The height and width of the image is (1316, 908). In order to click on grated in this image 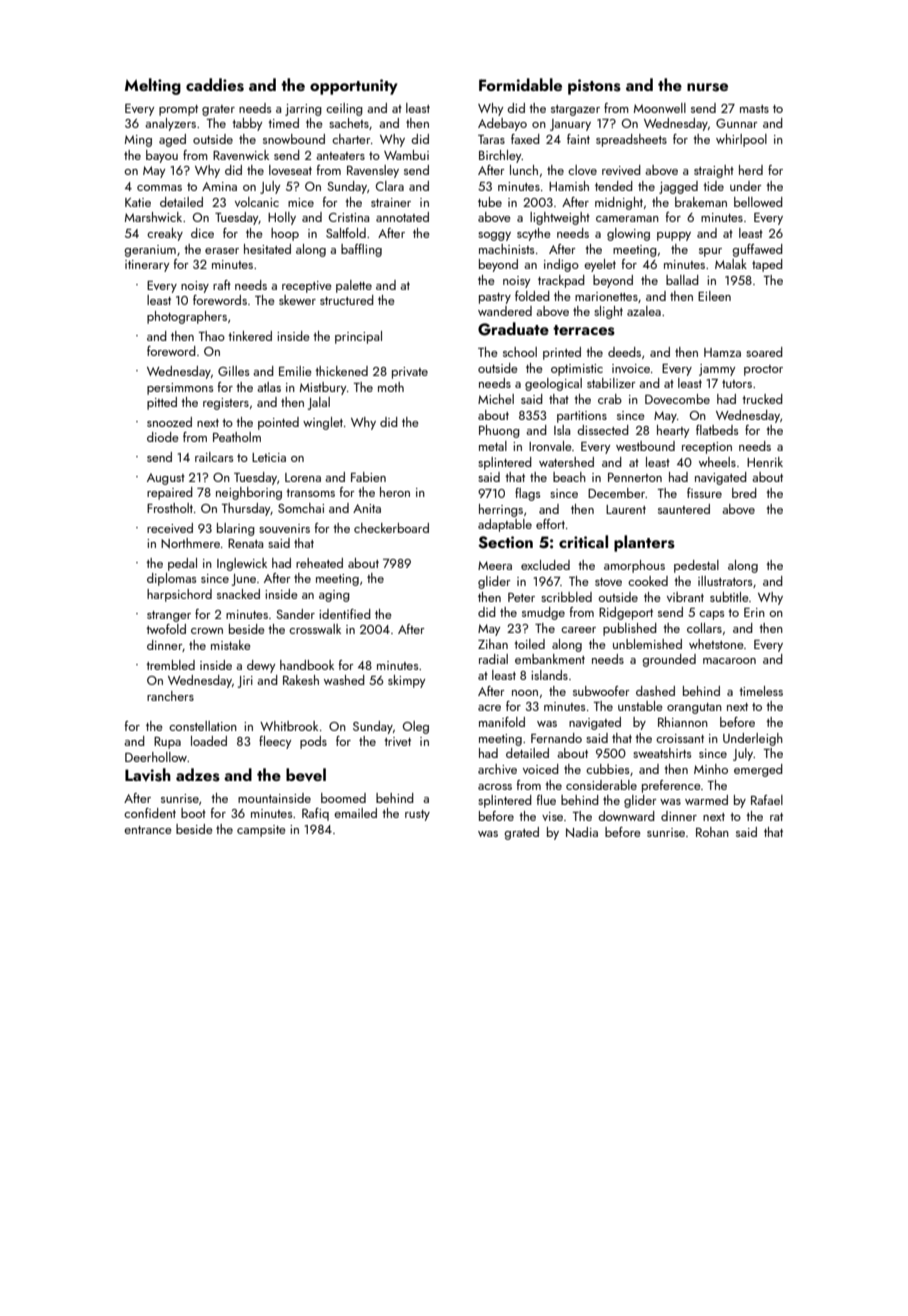, I will do `click(521, 833)`.
